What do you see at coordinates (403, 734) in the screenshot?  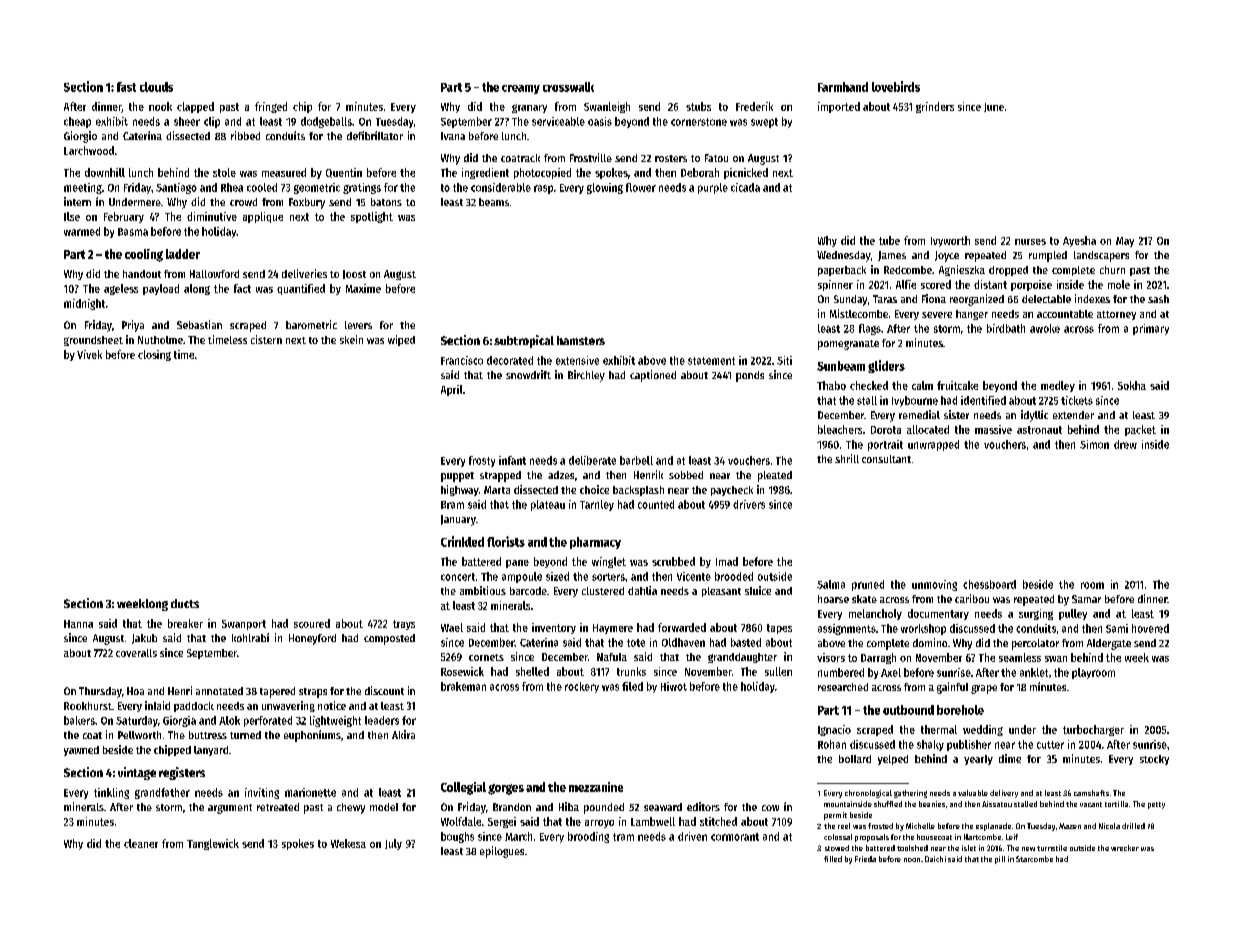 I see `Akira` at bounding box center [403, 734].
